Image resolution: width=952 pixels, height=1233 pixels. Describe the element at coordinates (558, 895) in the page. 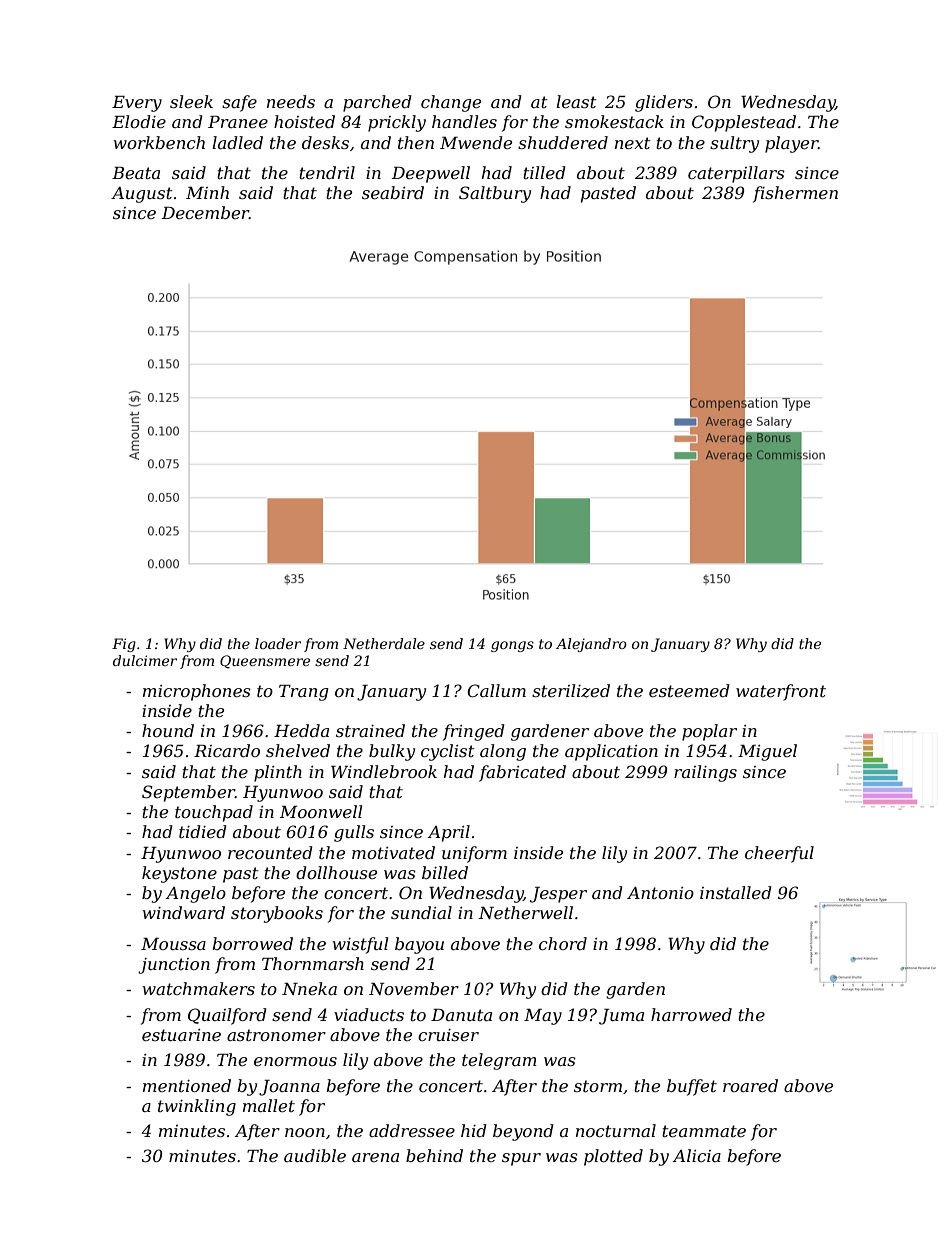

I see `Jesper` at that location.
